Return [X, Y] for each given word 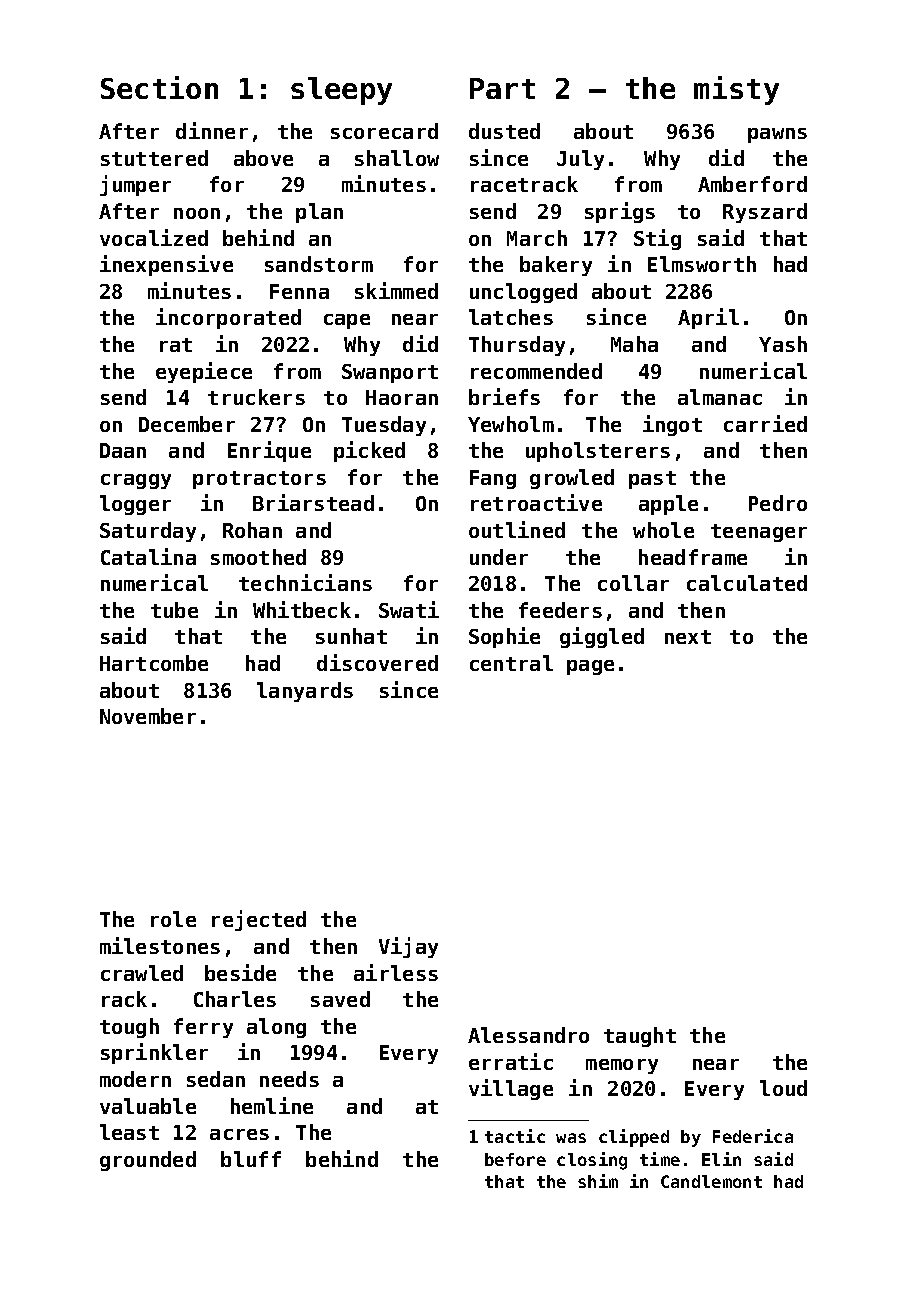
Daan [123, 450]
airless [396, 972]
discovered [377, 662]
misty [736, 90]
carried [765, 423]
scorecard [384, 131]
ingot [672, 425]
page [590, 667]
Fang [493, 479]
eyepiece [204, 372]
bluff [251, 1159]
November [148, 716]
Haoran [402, 397]
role [173, 919]
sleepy [341, 91]
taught [640, 1037]
